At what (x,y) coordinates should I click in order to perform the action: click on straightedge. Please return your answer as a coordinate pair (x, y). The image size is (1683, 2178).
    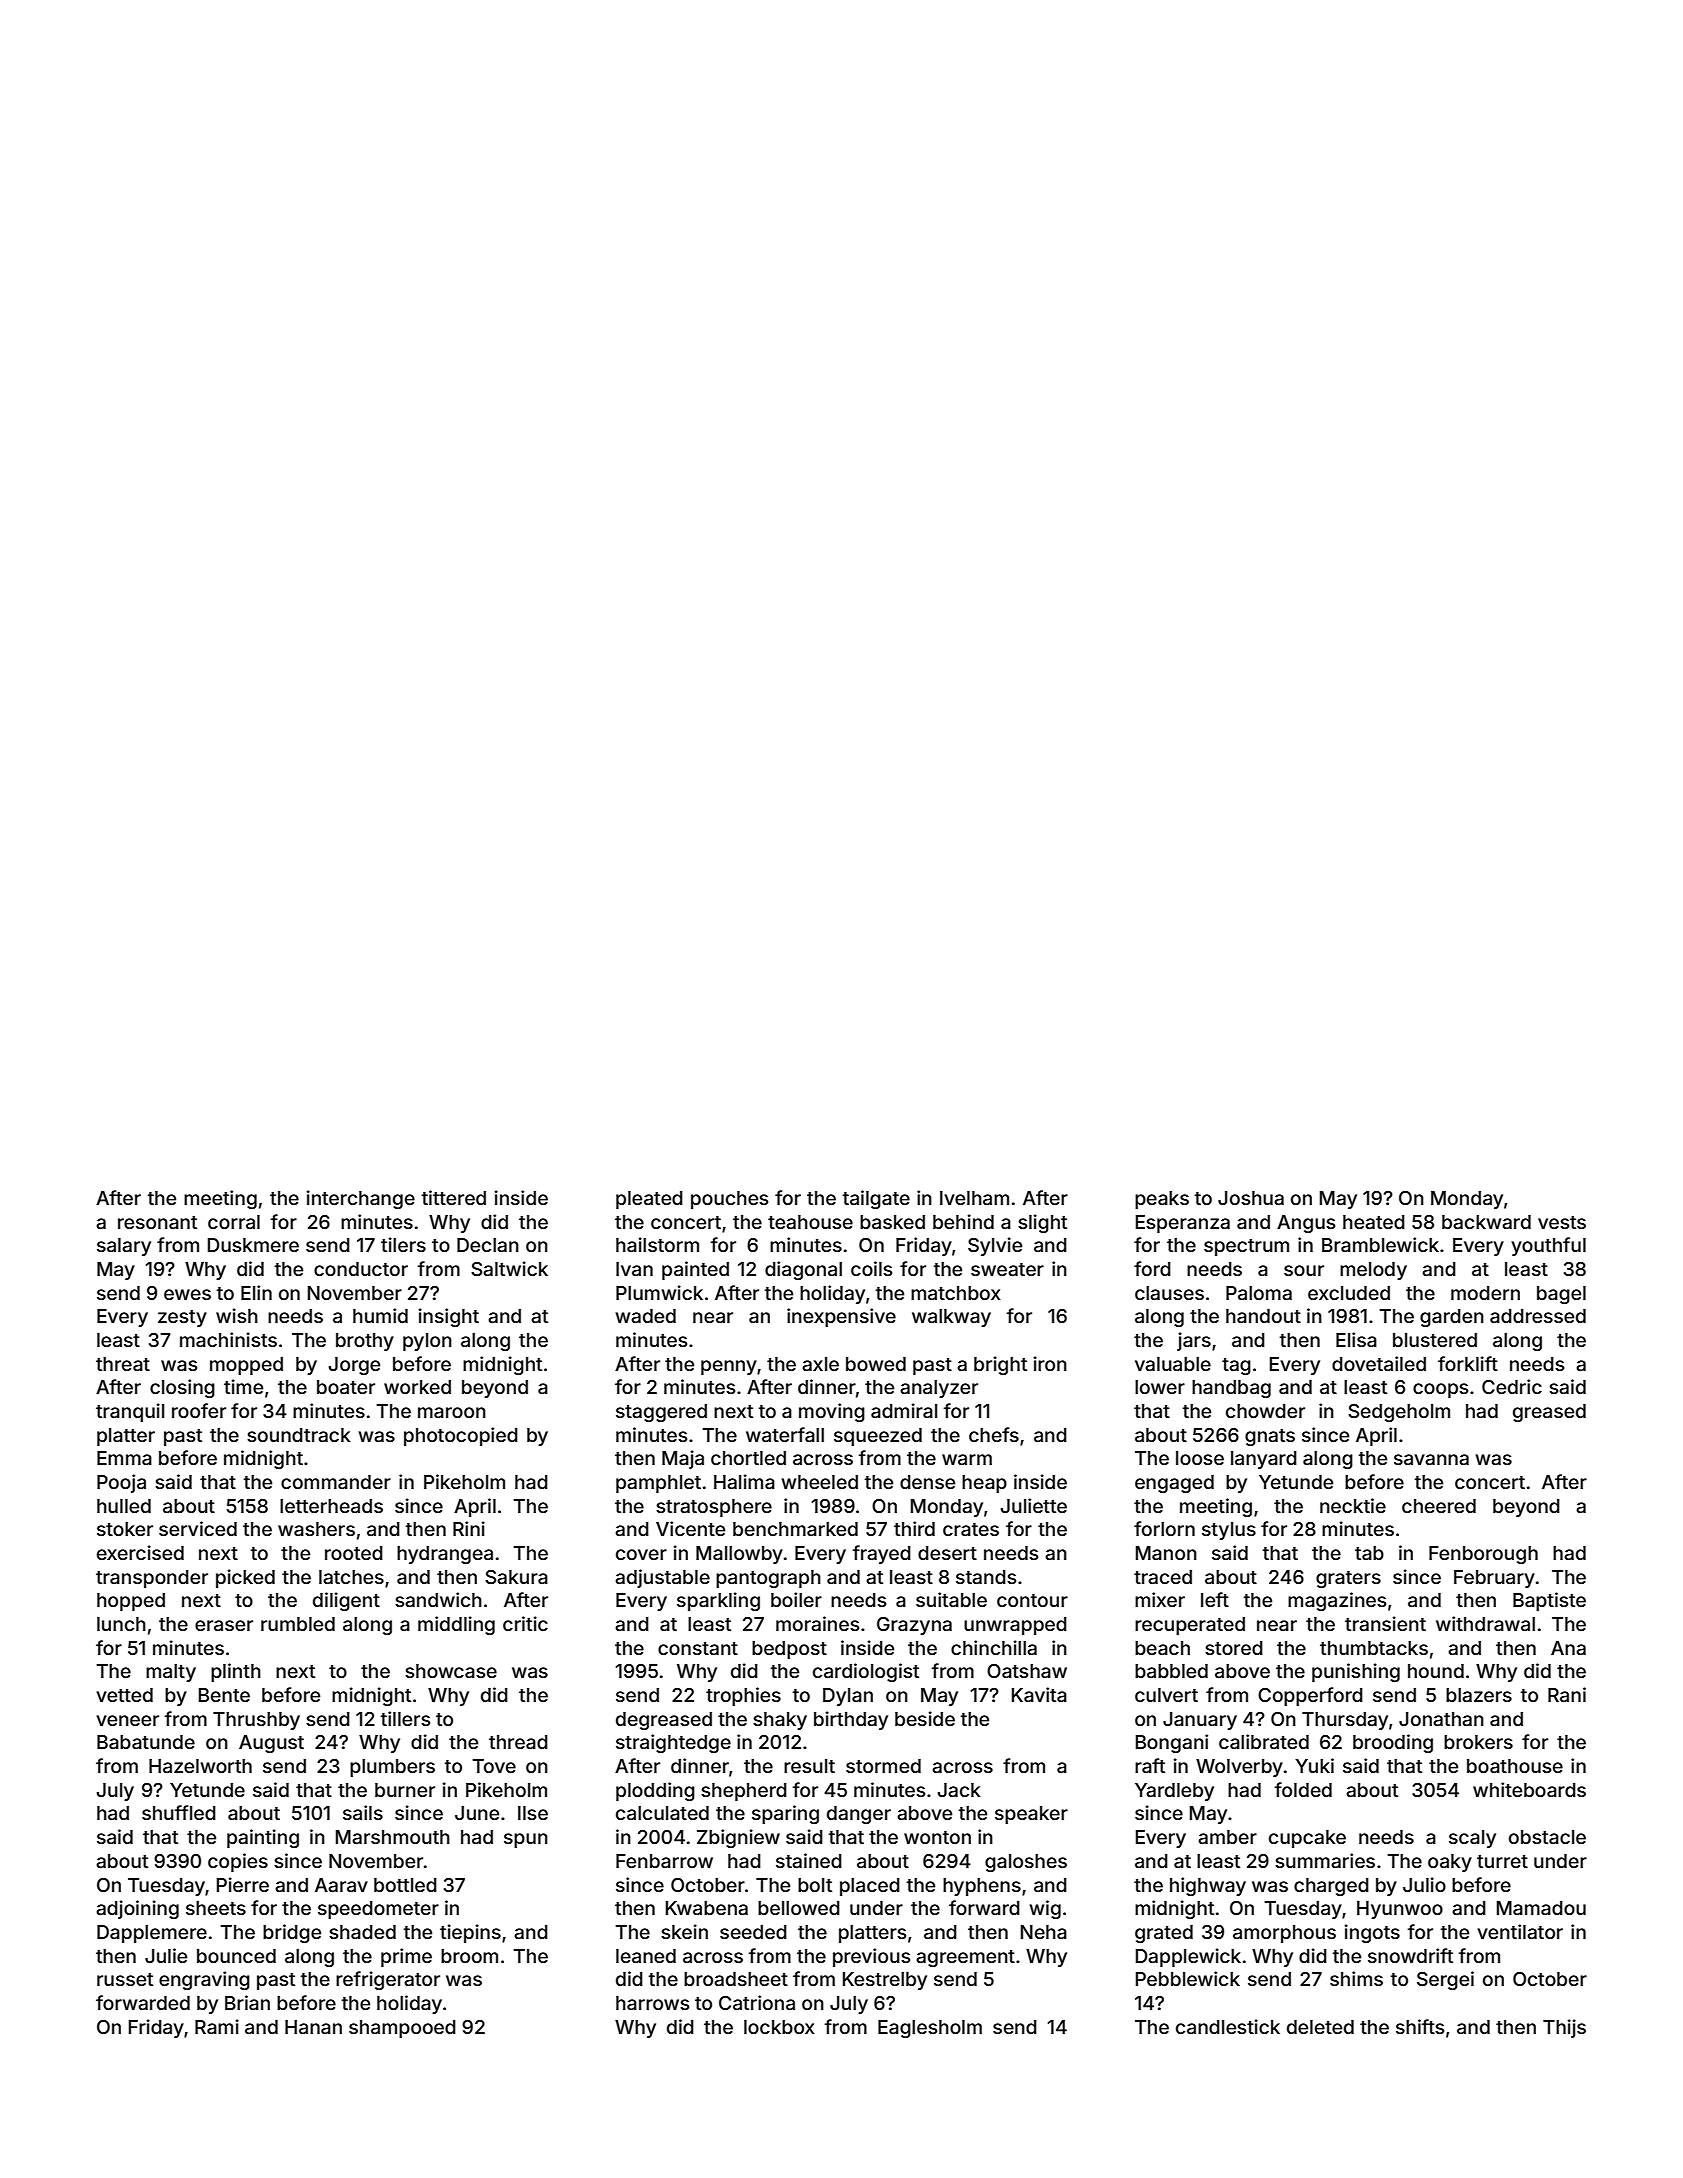
    Looking at the image, I should click on (673, 1743).
